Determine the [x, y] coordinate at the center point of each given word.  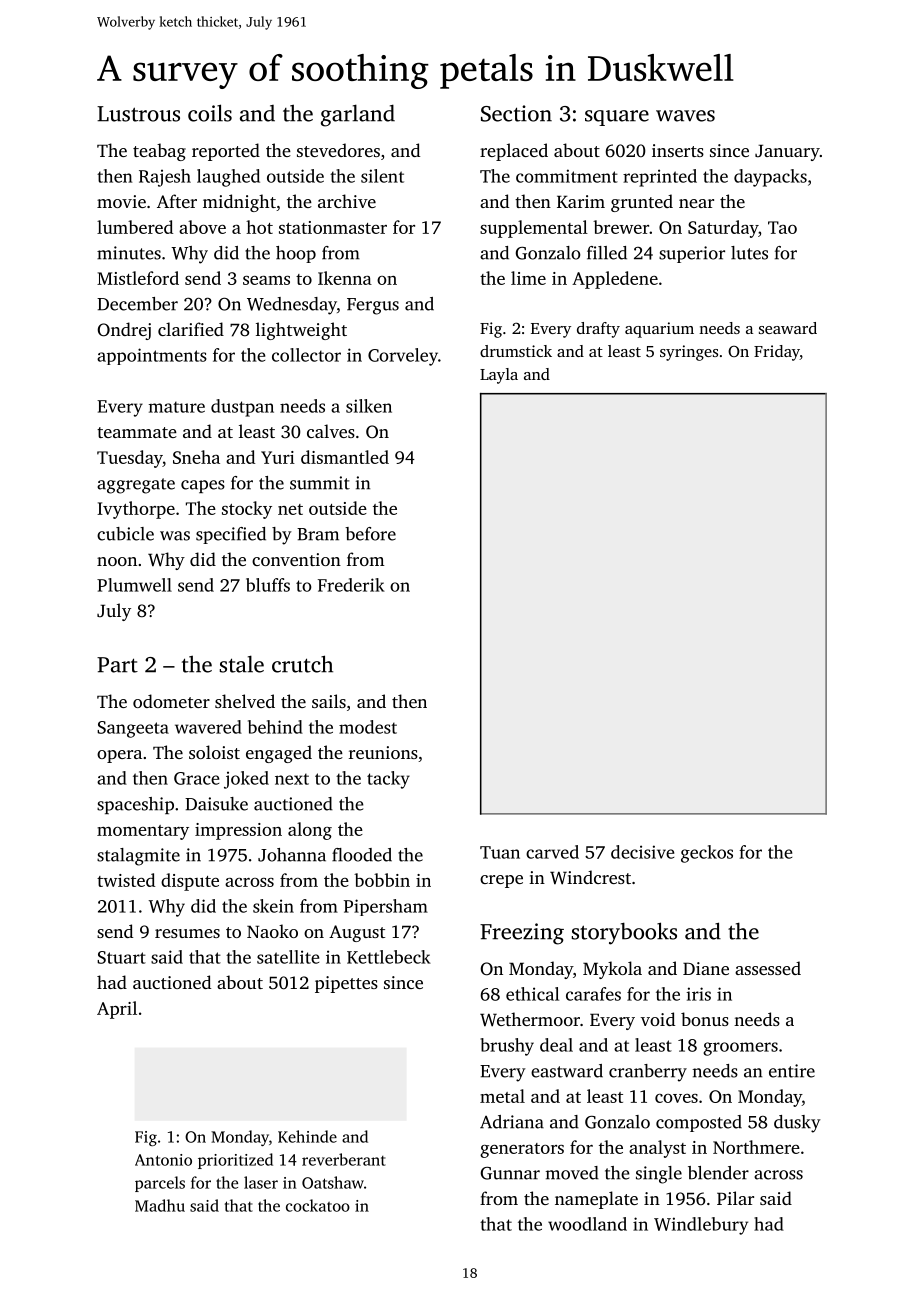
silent [382, 176]
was [175, 536]
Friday [777, 353]
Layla [499, 376]
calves [331, 431]
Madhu [160, 1205]
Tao [782, 227]
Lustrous [138, 114]
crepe [501, 881]
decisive [642, 852]
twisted [126, 880]
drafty [598, 330]
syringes [689, 353]
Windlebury [701, 1226]
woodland [587, 1224]
